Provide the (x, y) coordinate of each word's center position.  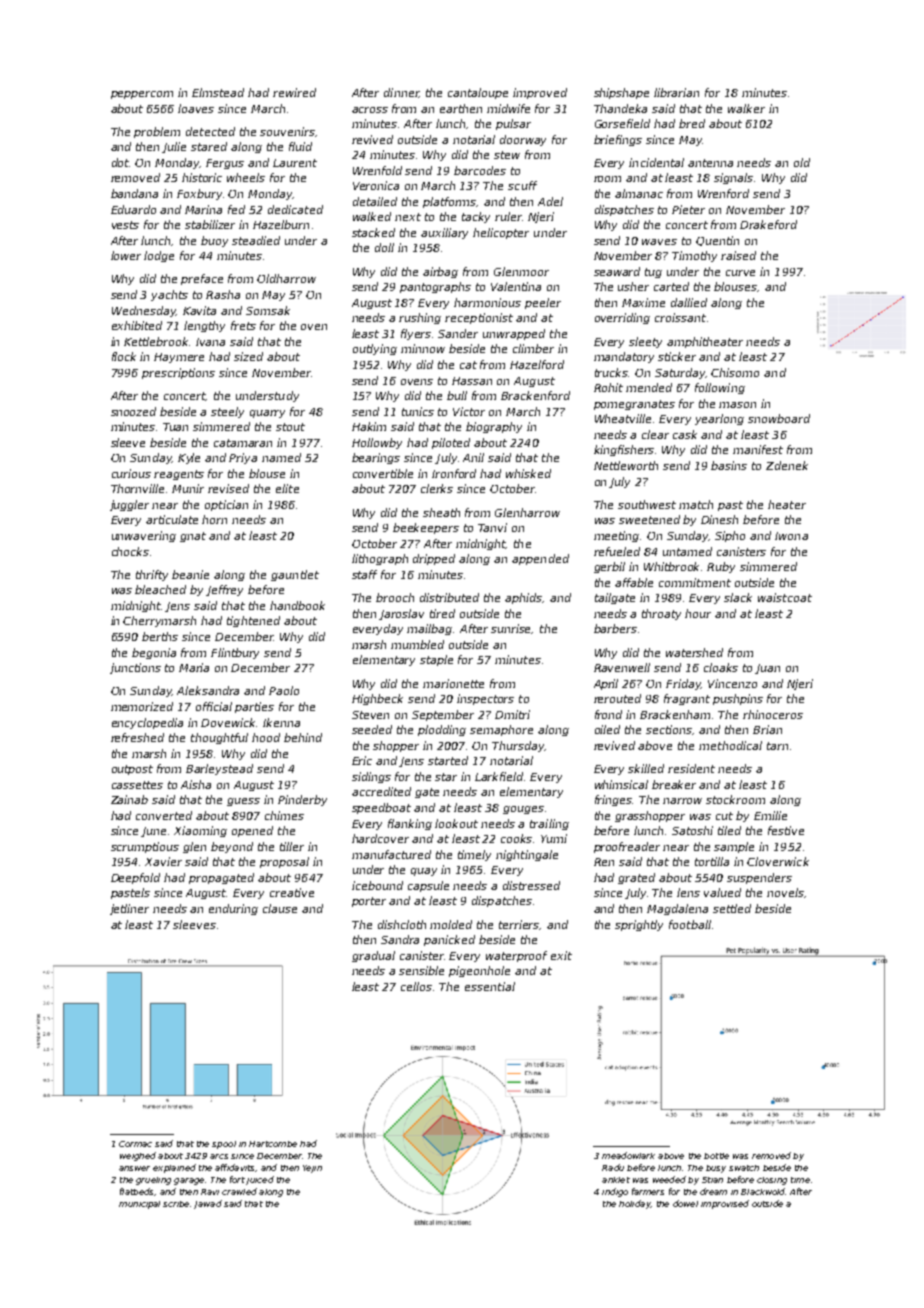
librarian (676, 92)
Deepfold (135, 878)
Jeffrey (224, 590)
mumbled (417, 644)
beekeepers (426, 528)
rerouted (617, 698)
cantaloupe (478, 93)
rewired (294, 92)
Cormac (135, 1144)
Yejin (312, 1169)
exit (561, 955)
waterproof (516, 956)
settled (732, 908)
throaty (661, 614)
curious (131, 473)
